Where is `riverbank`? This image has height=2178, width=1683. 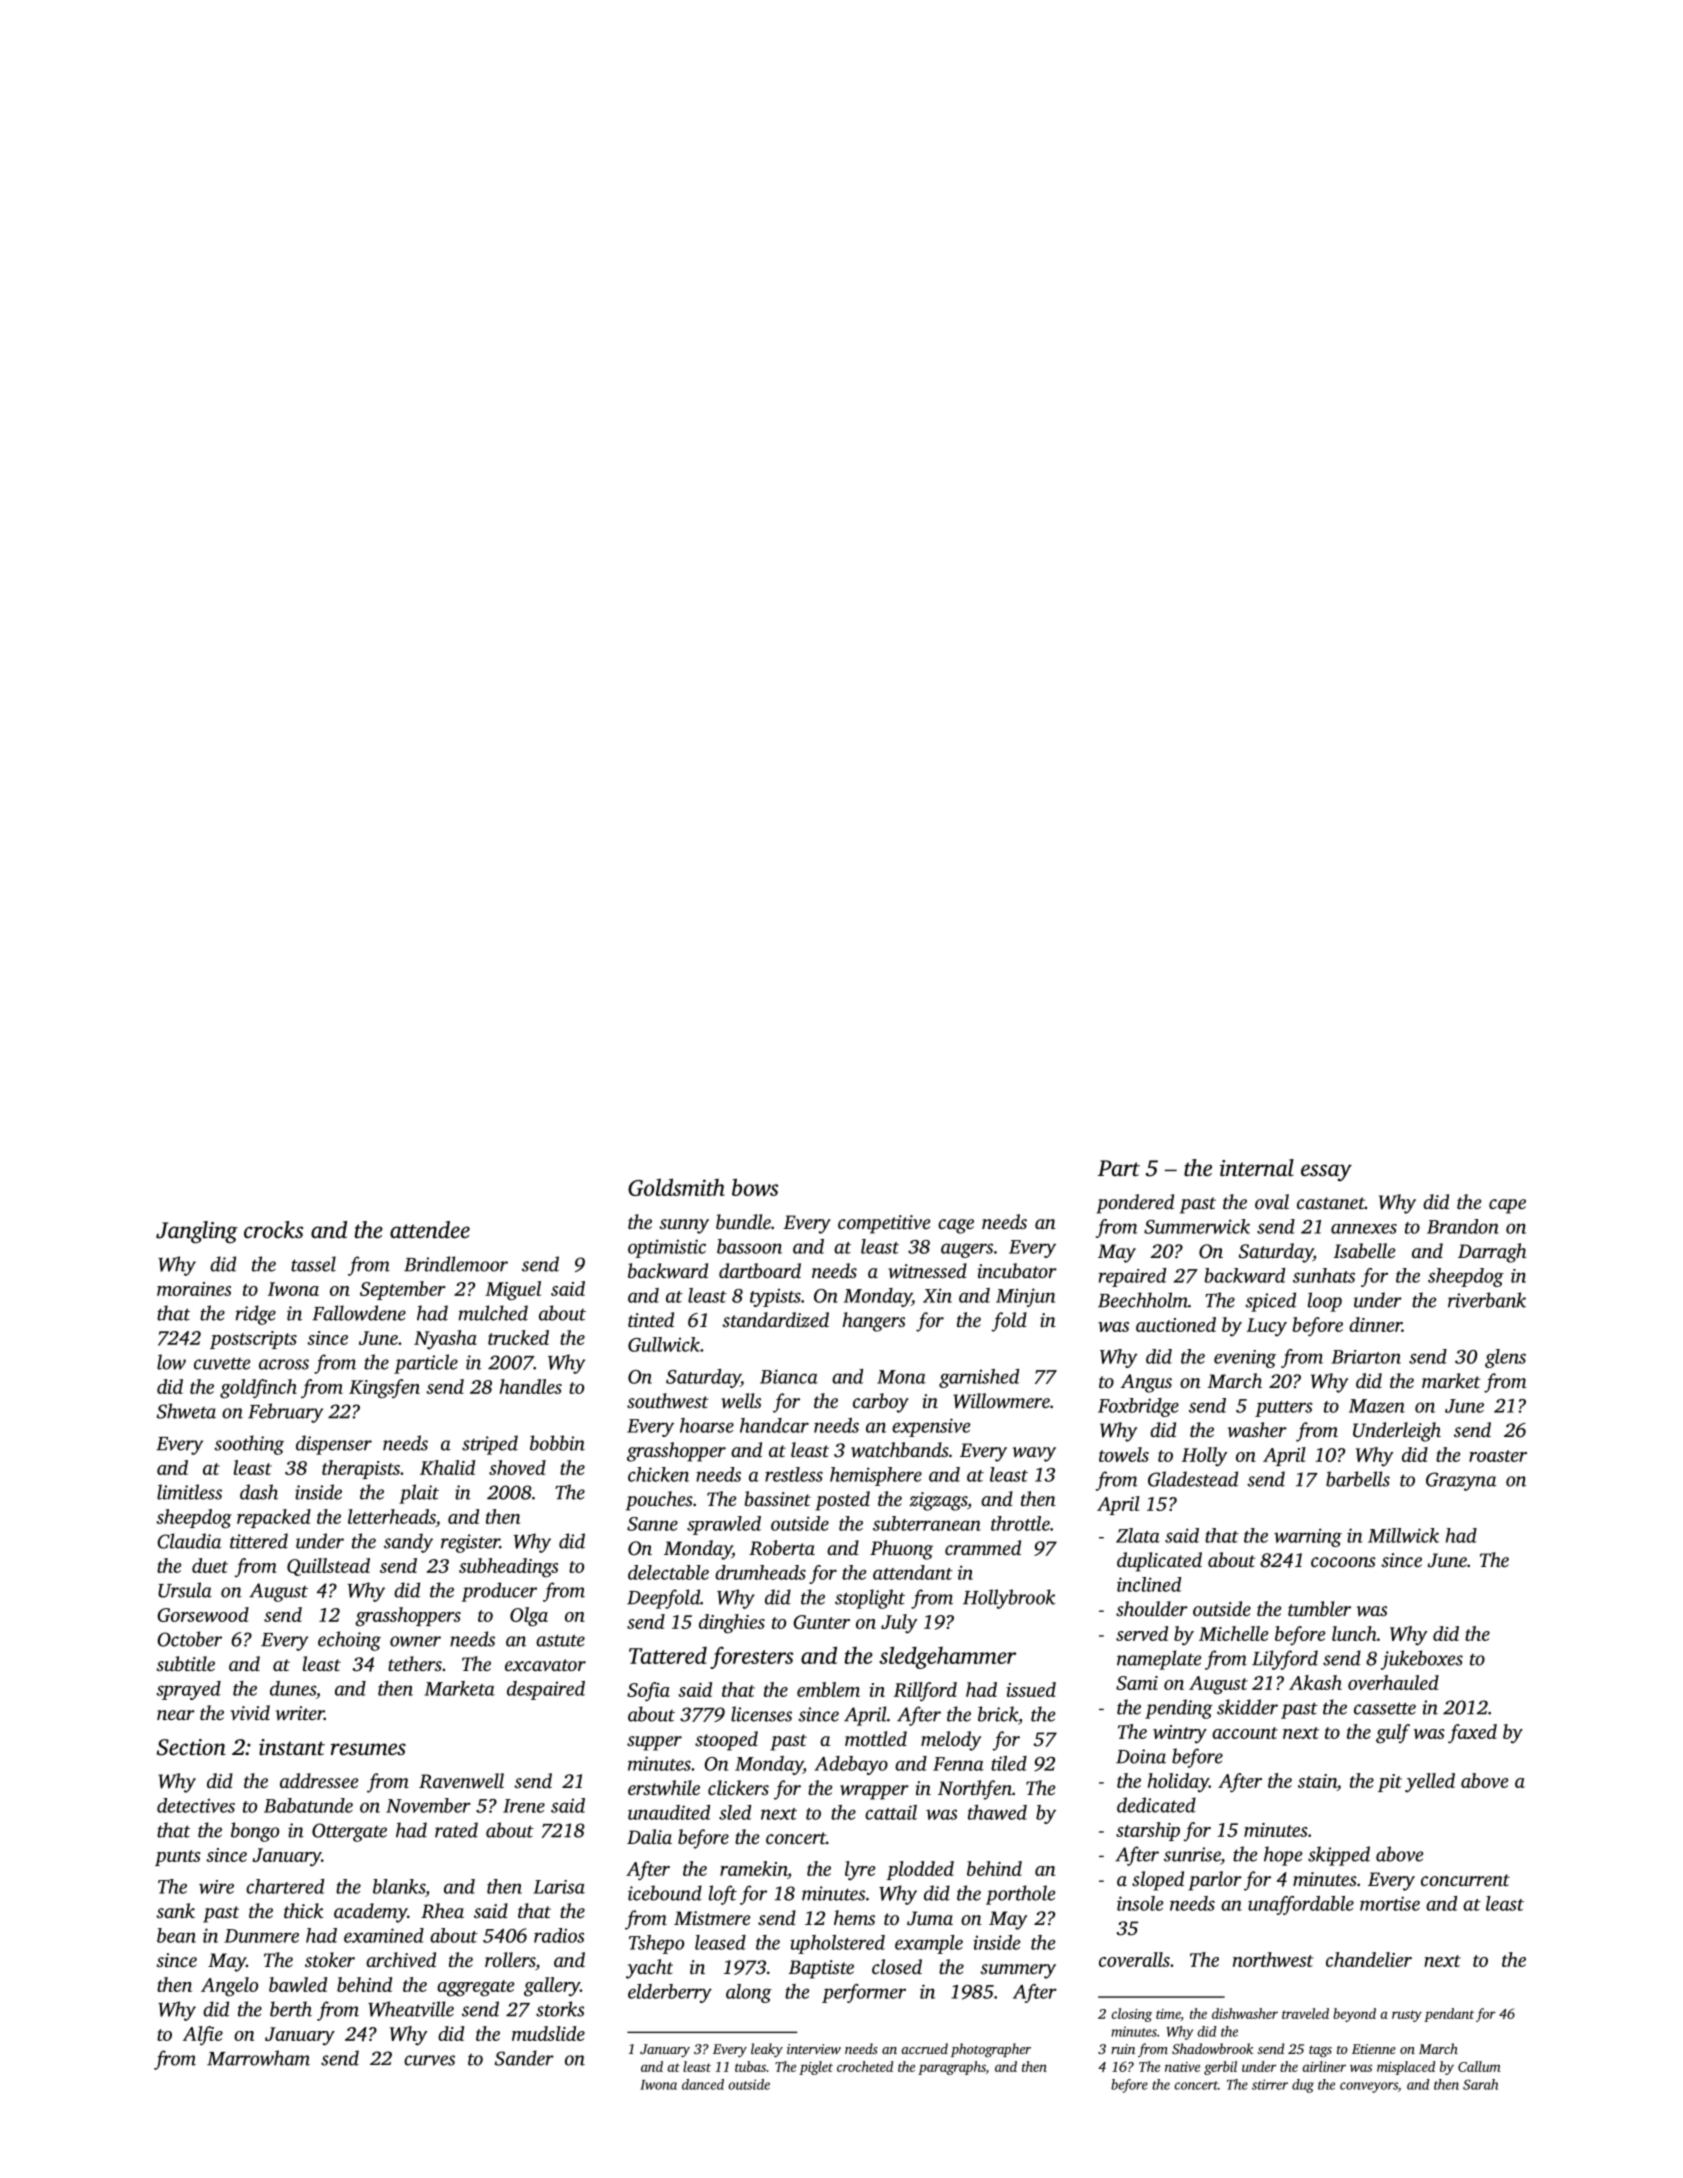
riverbank is located at coordinates (1487, 1300).
